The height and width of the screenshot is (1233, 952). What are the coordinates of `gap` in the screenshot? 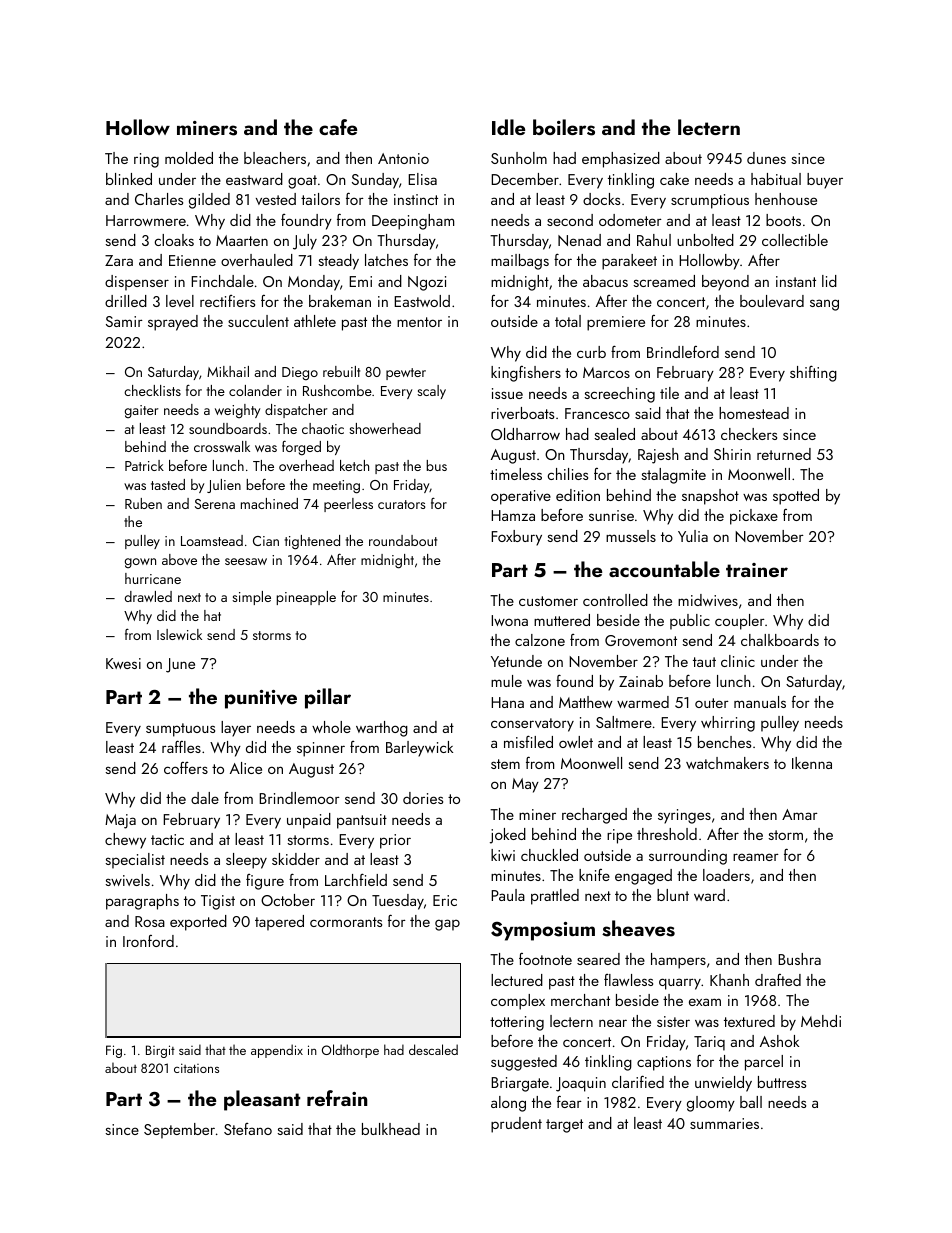 It's located at (447, 925).
